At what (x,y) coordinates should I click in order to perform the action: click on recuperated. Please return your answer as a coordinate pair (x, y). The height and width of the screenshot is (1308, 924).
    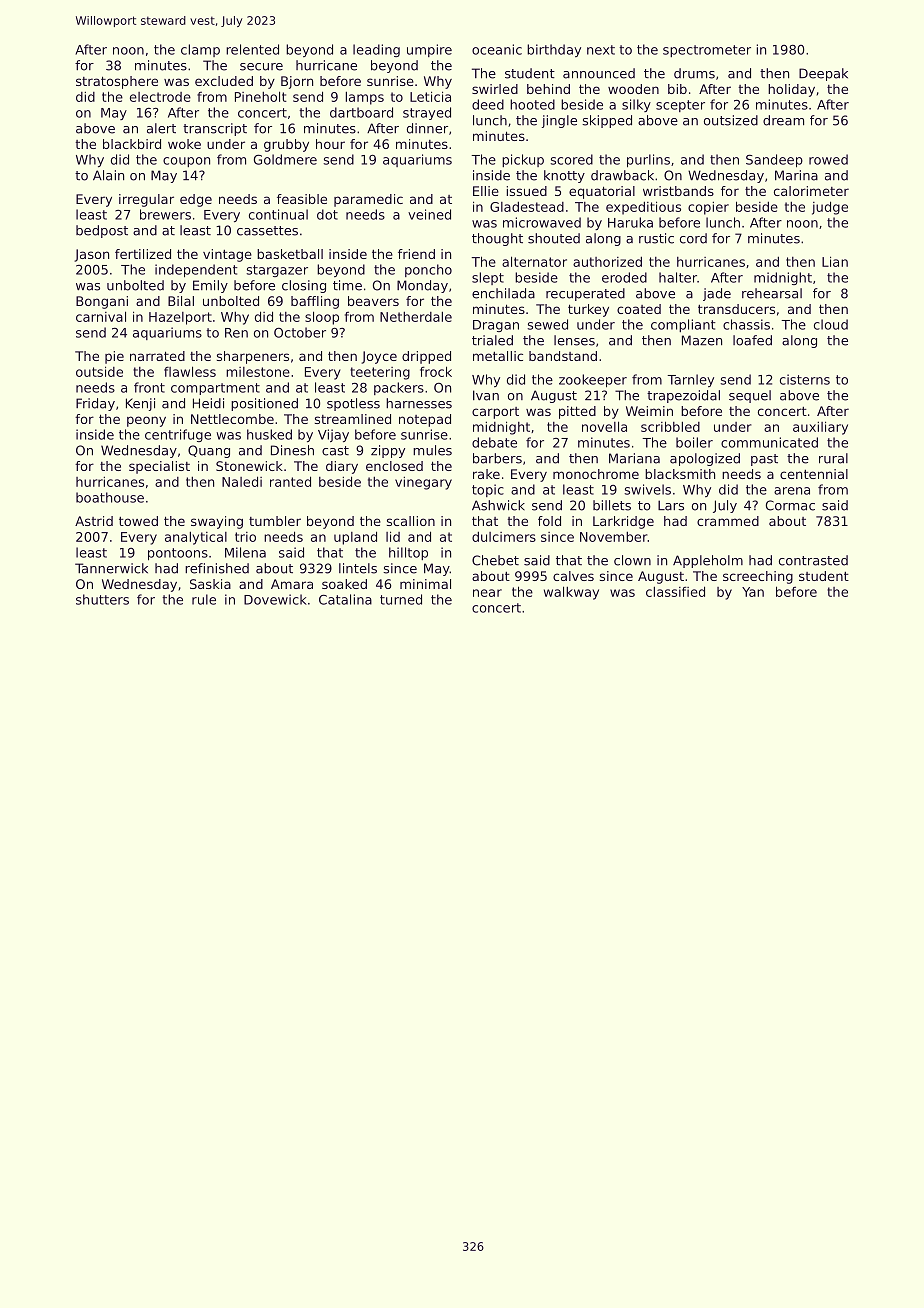
    Looking at the image, I should click on (585, 294).
